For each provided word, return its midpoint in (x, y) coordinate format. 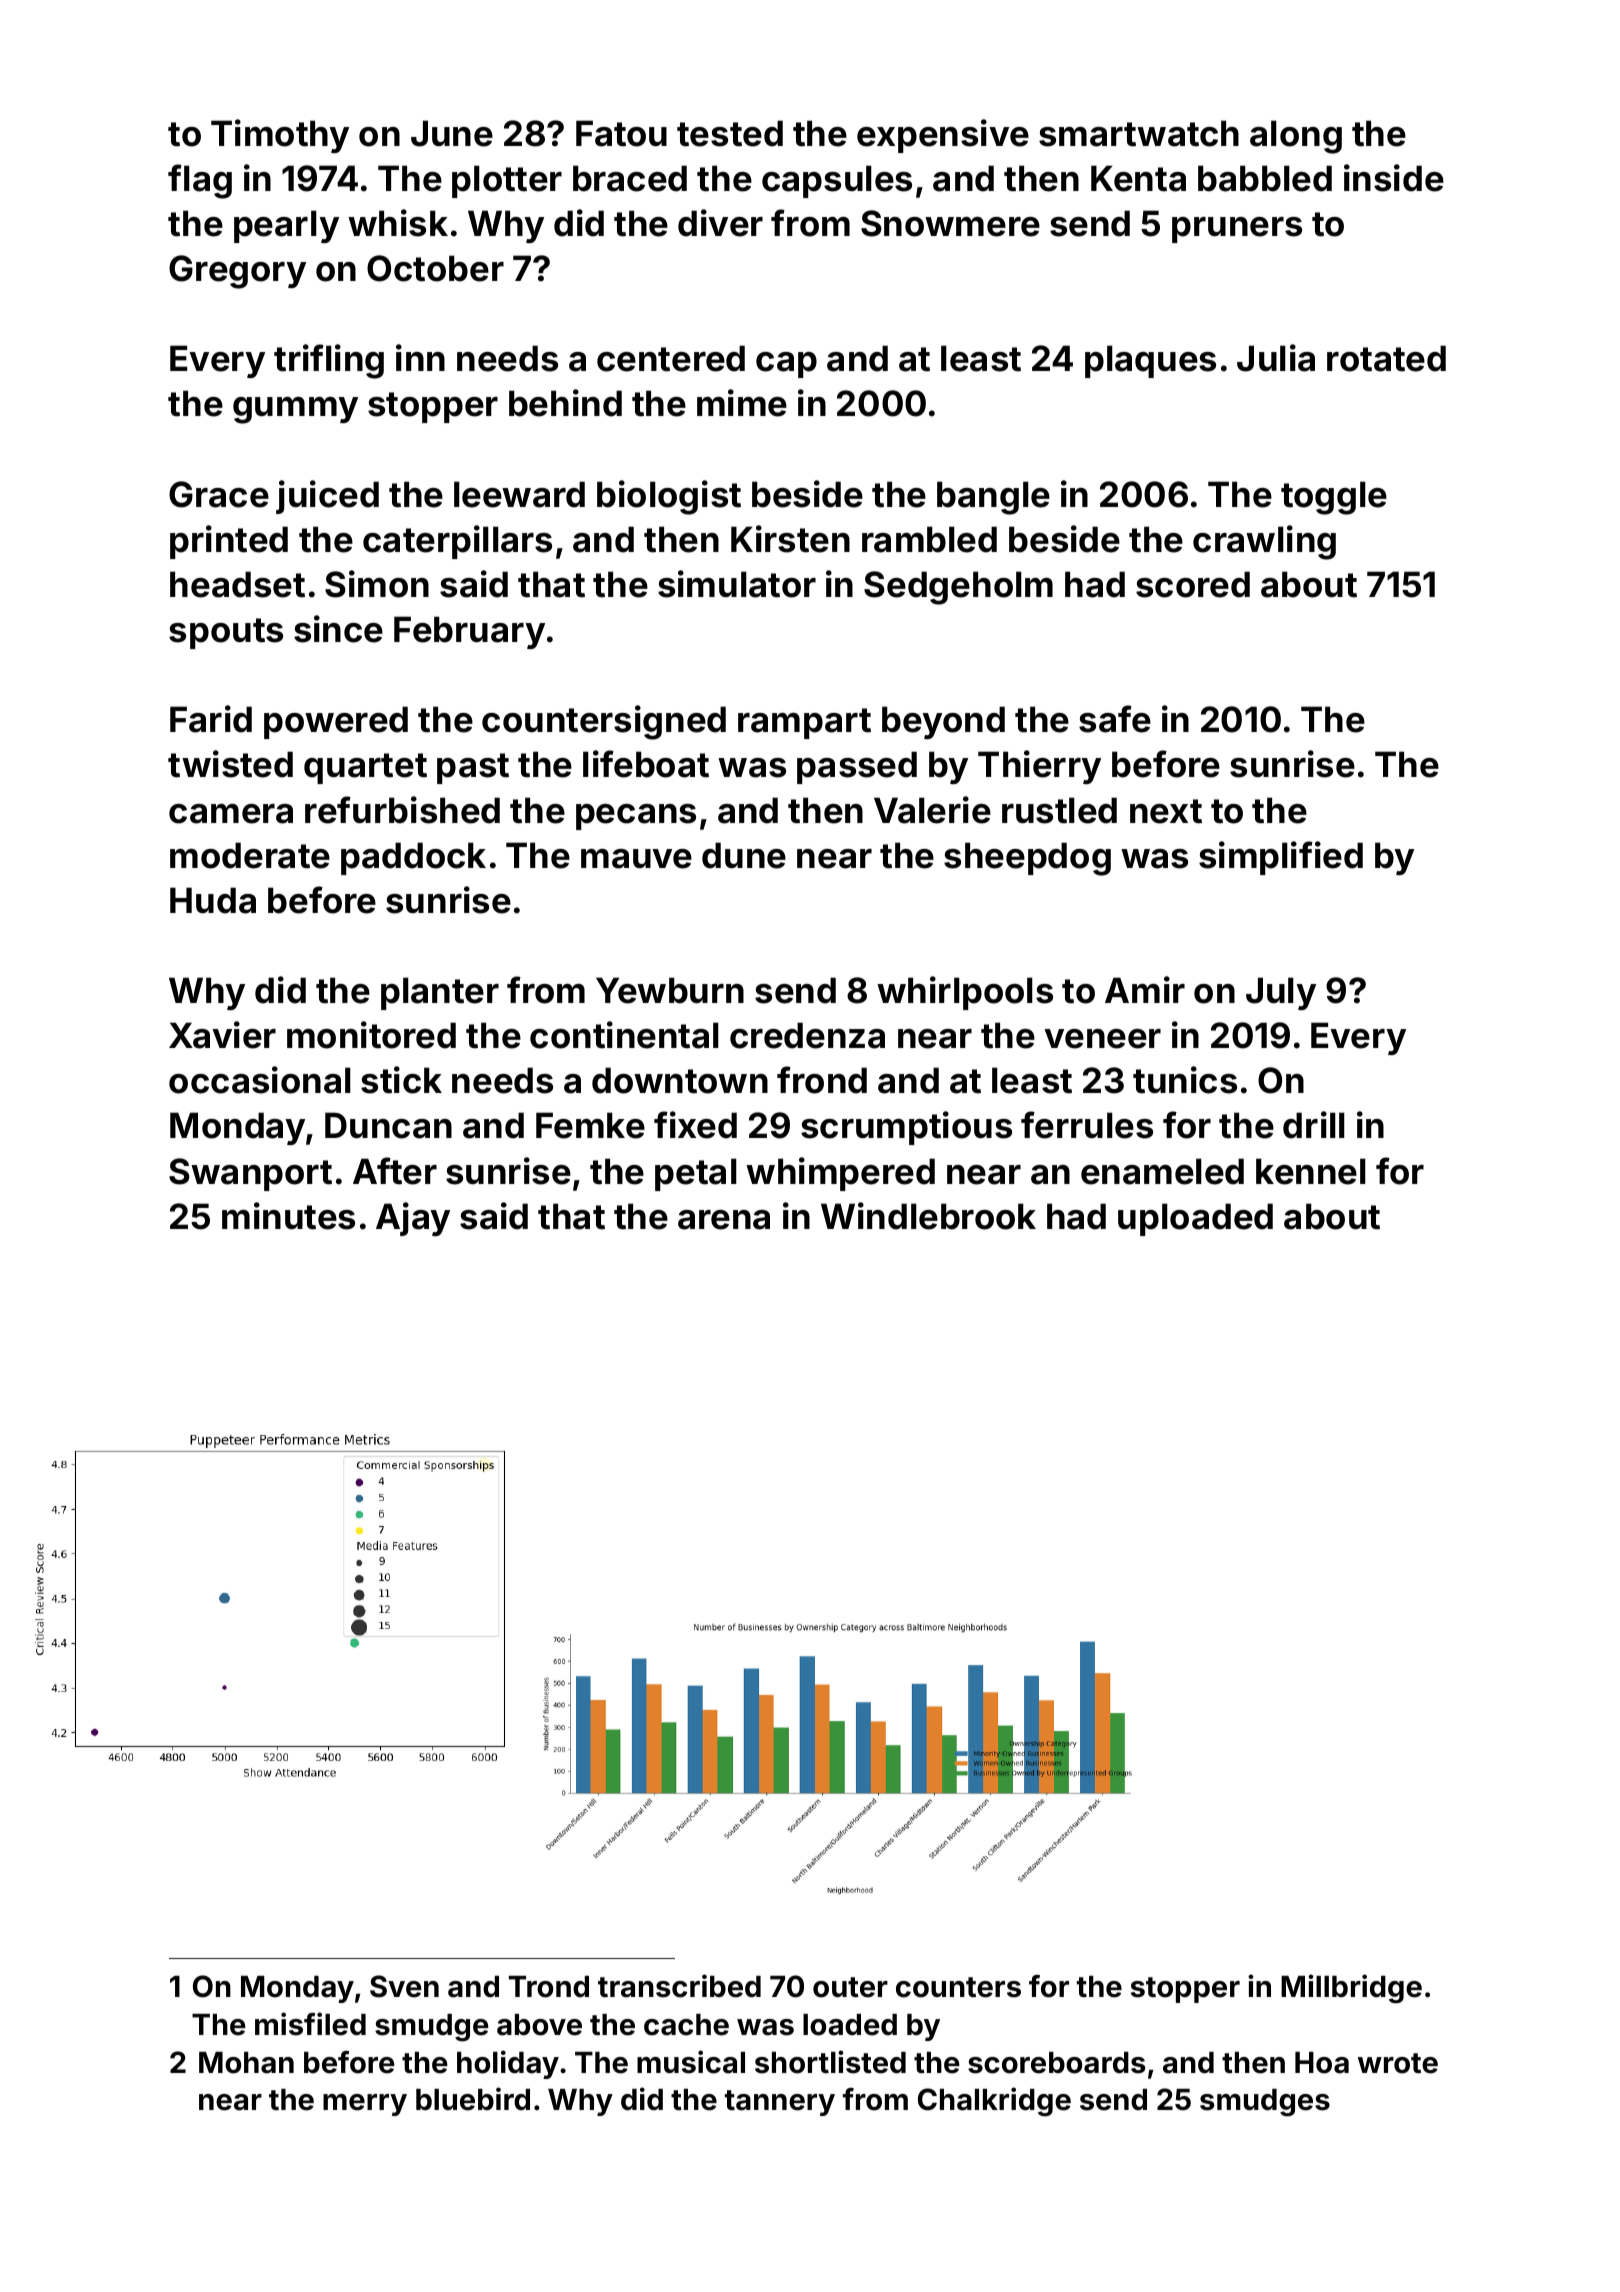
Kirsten (790, 539)
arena (724, 1220)
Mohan (246, 2063)
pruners (1237, 230)
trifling (329, 361)
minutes (288, 1216)
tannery (780, 2103)
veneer (1102, 1039)
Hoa (1322, 2063)
